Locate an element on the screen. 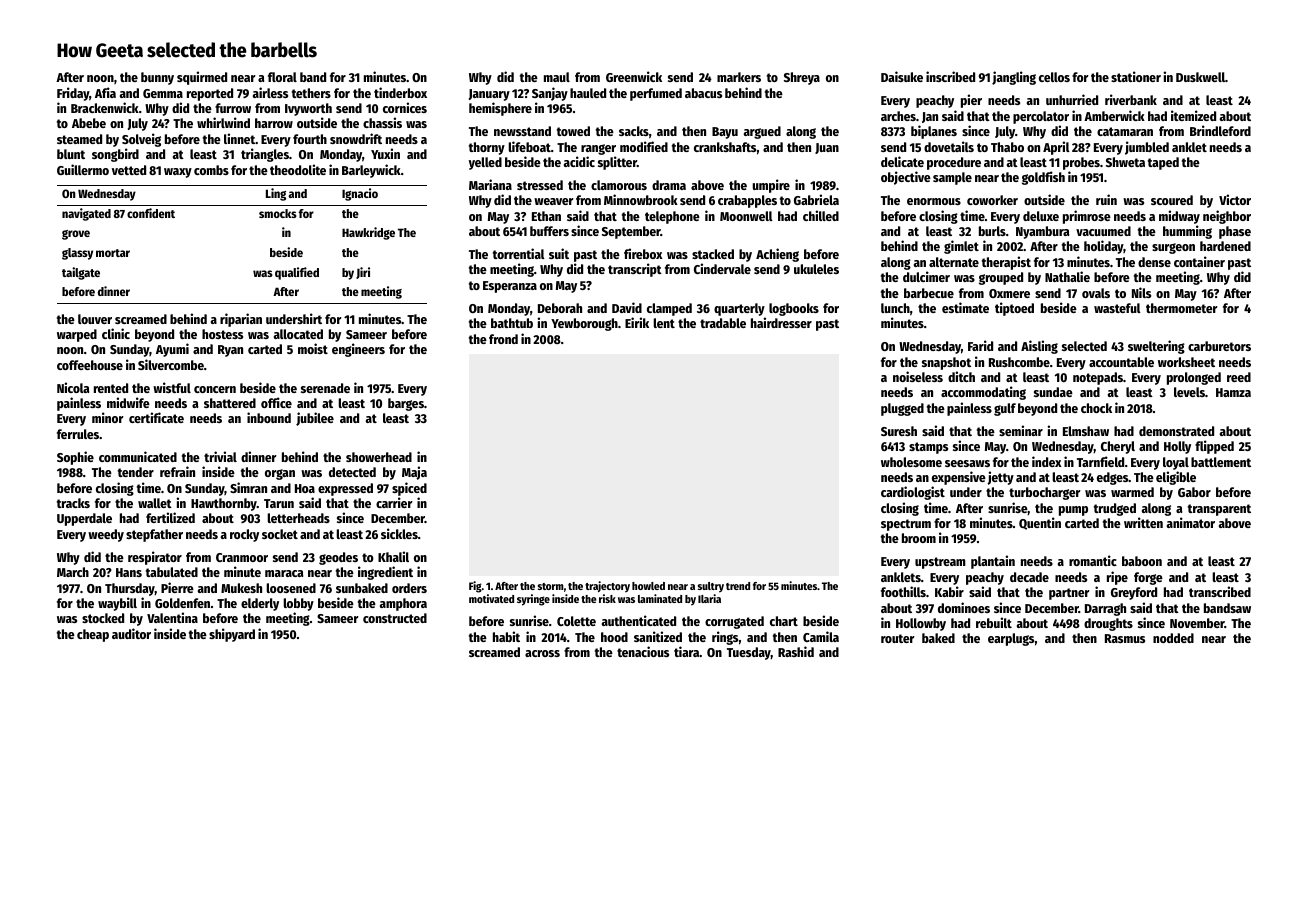  Farid is located at coordinates (980, 345).
